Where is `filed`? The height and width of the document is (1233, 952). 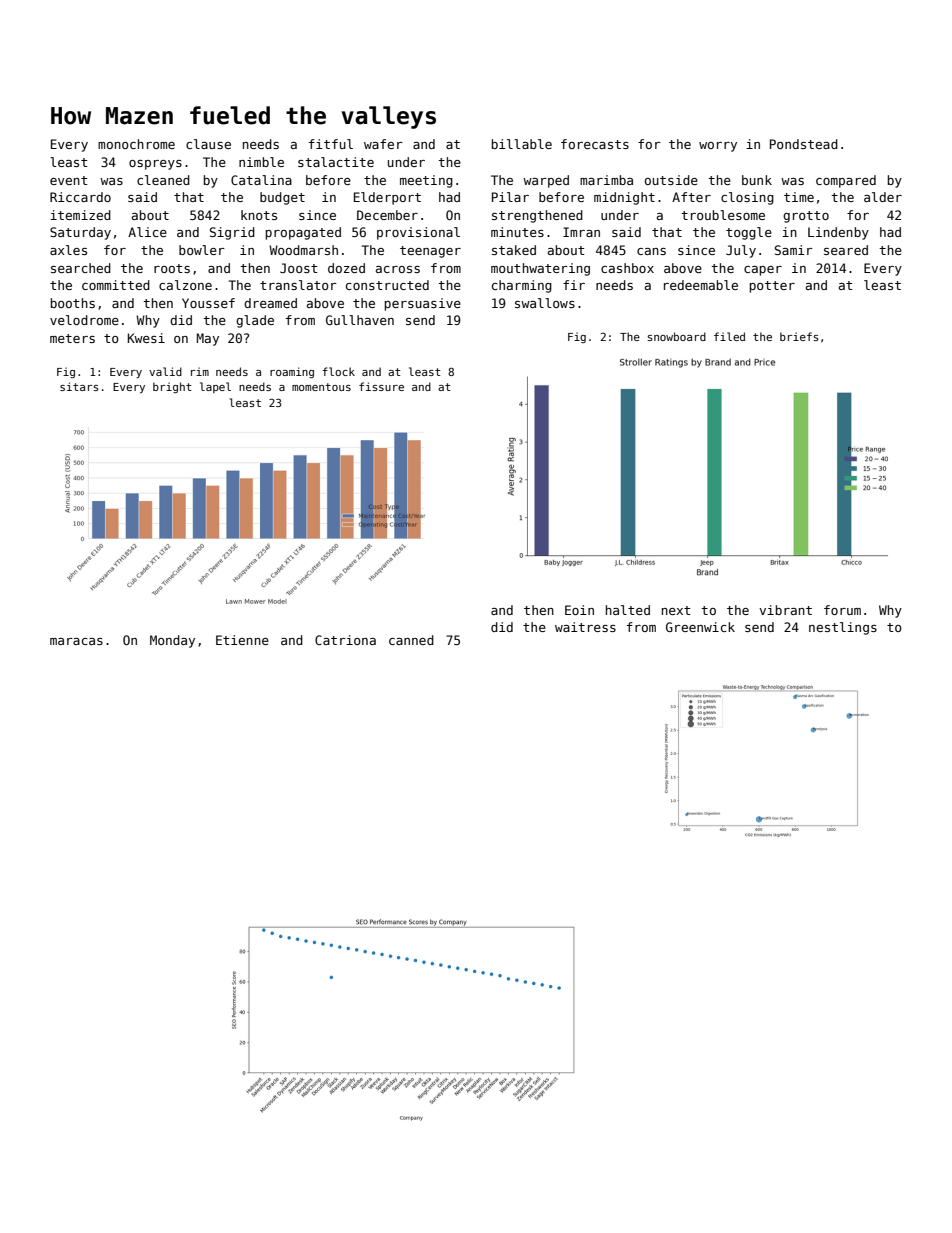 filed is located at coordinates (729, 336).
